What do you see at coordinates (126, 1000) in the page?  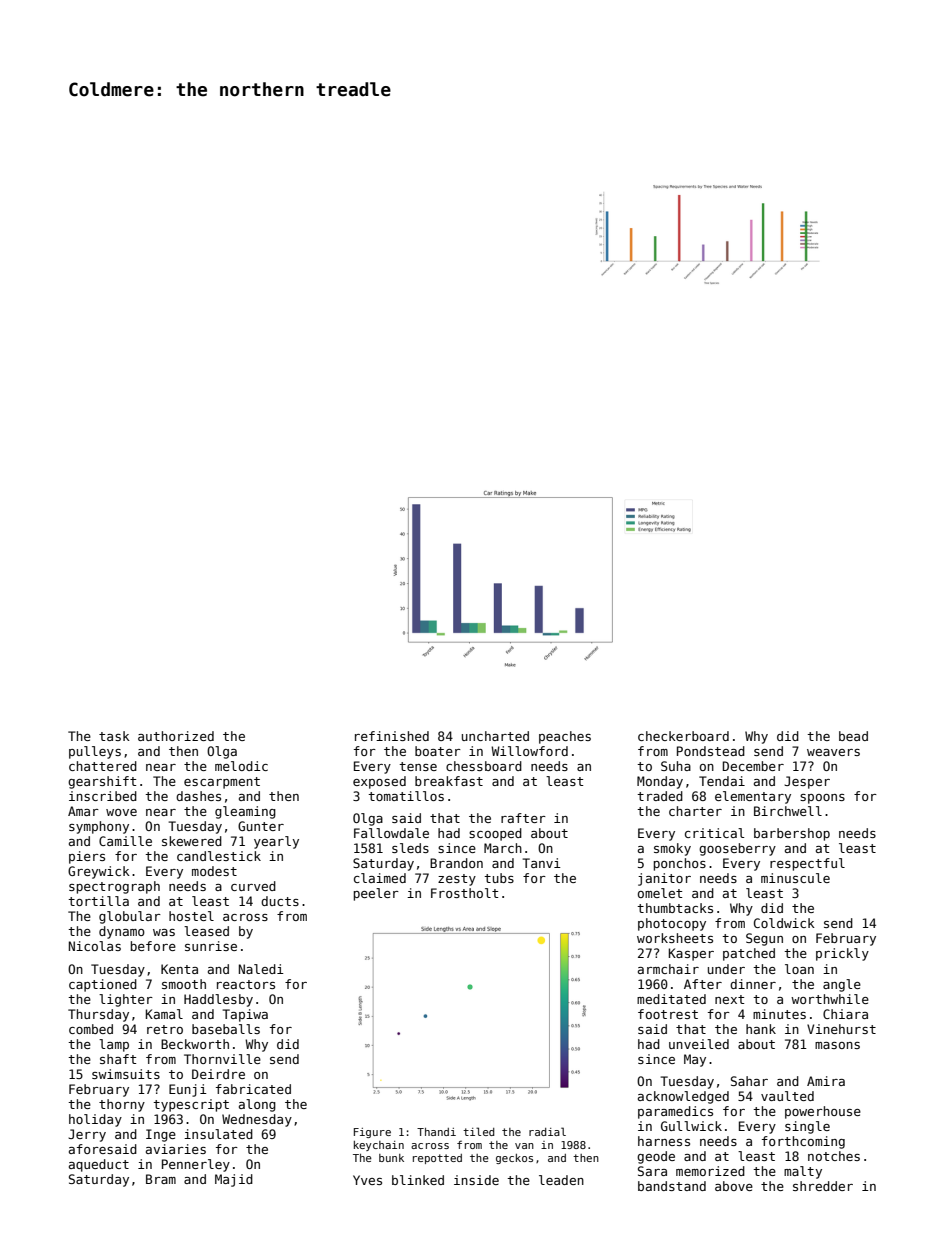 I see `lighter` at bounding box center [126, 1000].
